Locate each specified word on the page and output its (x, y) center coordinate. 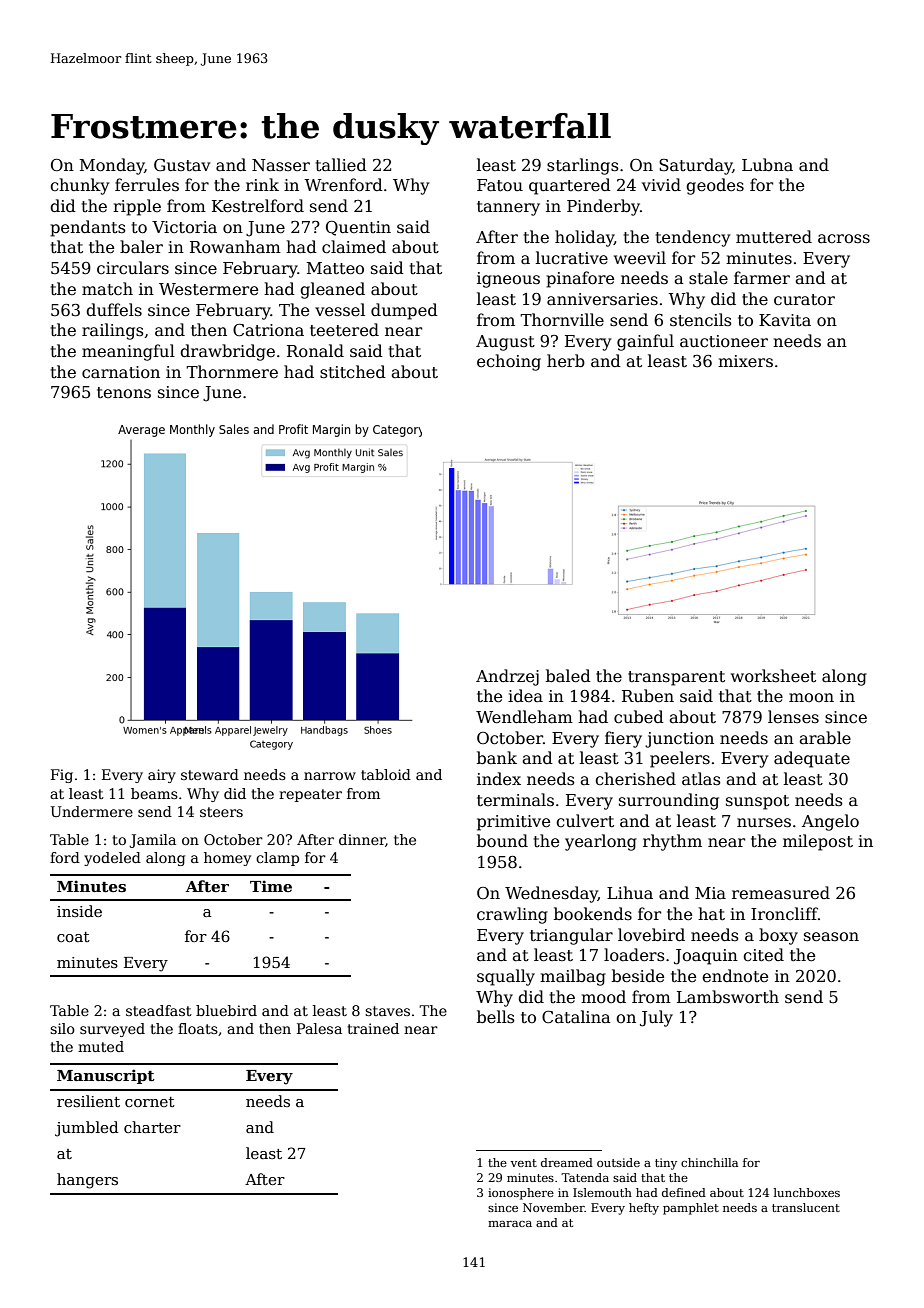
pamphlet (691, 1209)
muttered (774, 237)
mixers (745, 361)
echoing (509, 362)
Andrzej (507, 677)
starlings (583, 166)
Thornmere (232, 372)
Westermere (208, 289)
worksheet (773, 676)
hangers (87, 1181)
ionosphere (521, 1194)
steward (210, 774)
